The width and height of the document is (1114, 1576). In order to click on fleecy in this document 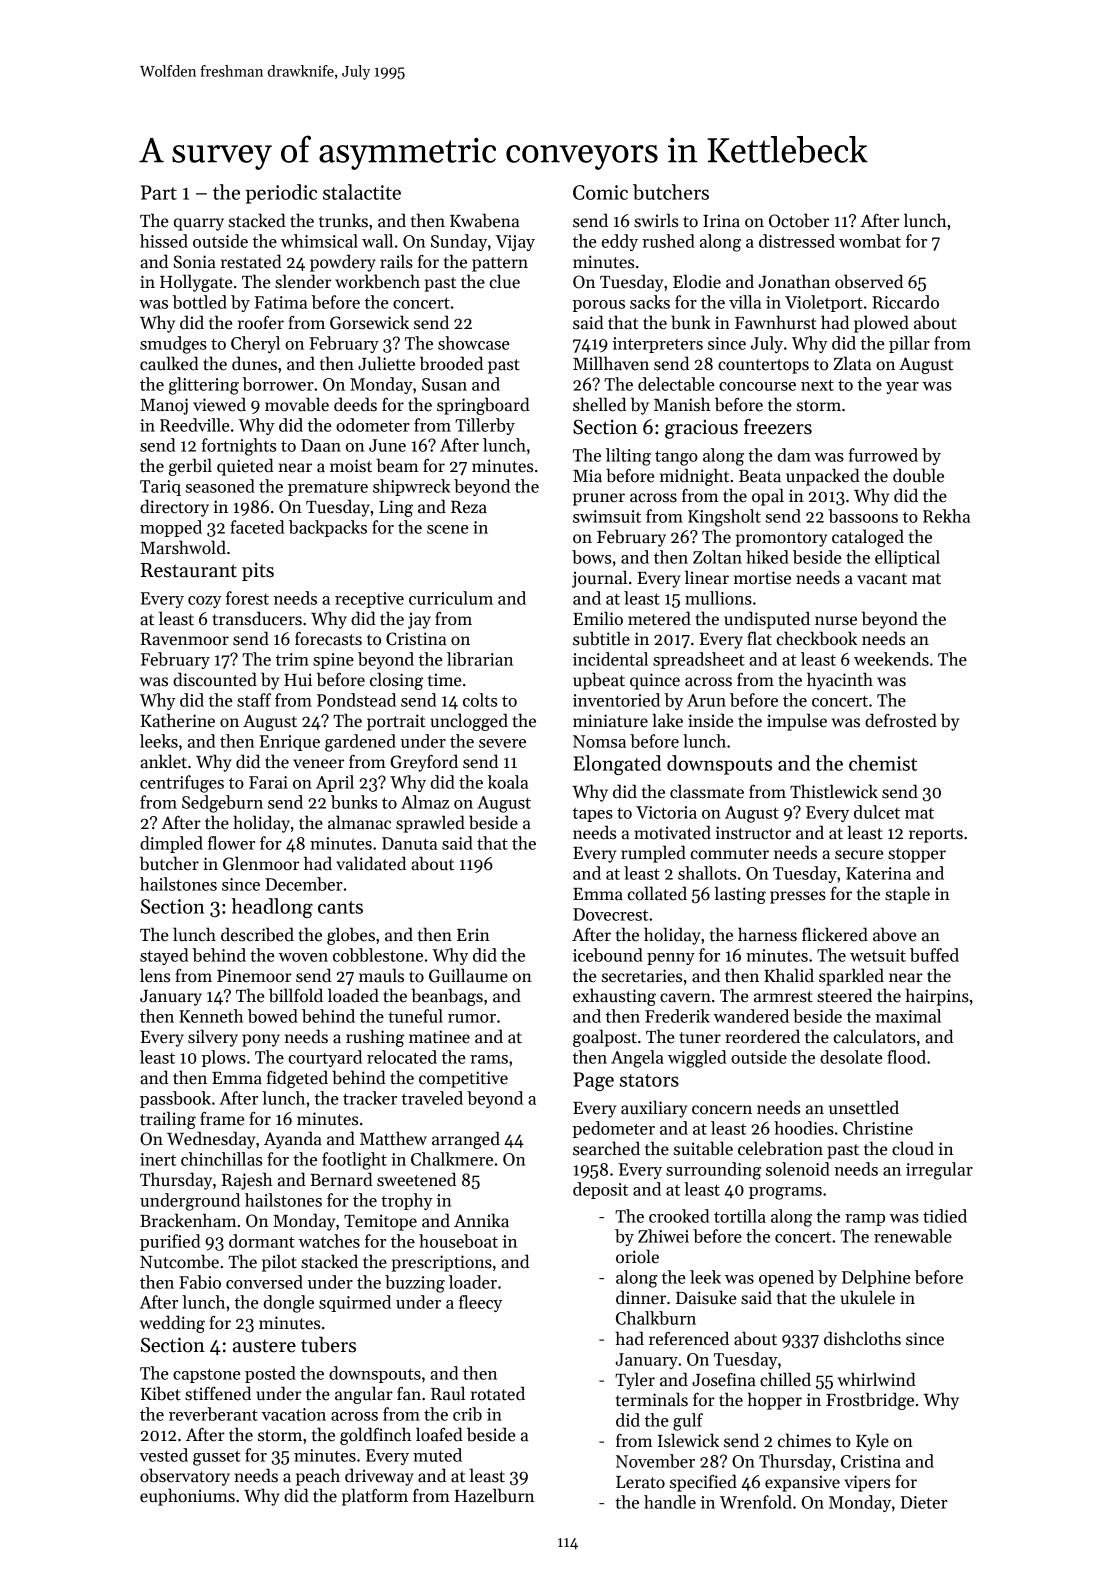, I will do `click(480, 1303)`.
